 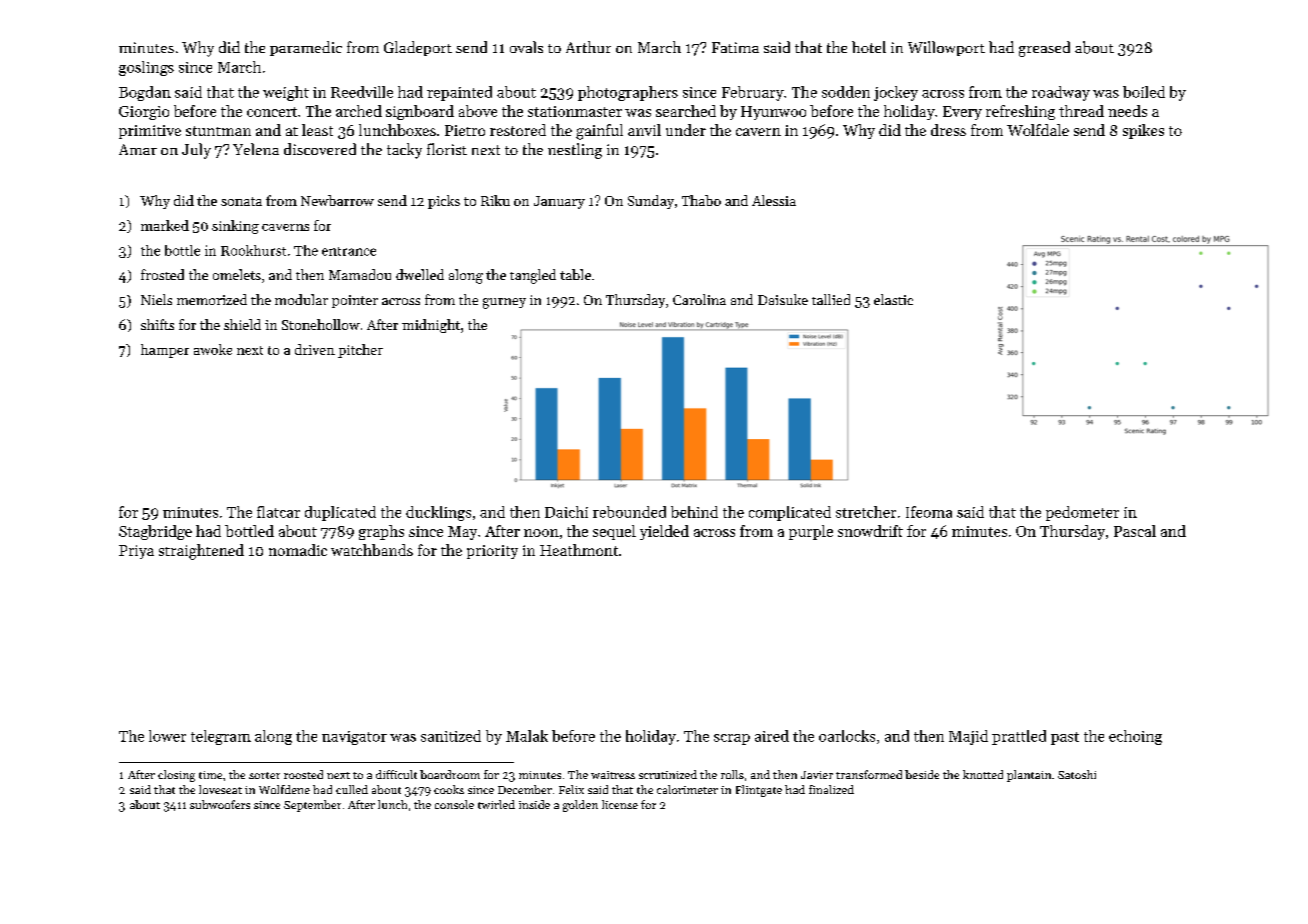 I want to click on Carolina, so click(x=699, y=299).
